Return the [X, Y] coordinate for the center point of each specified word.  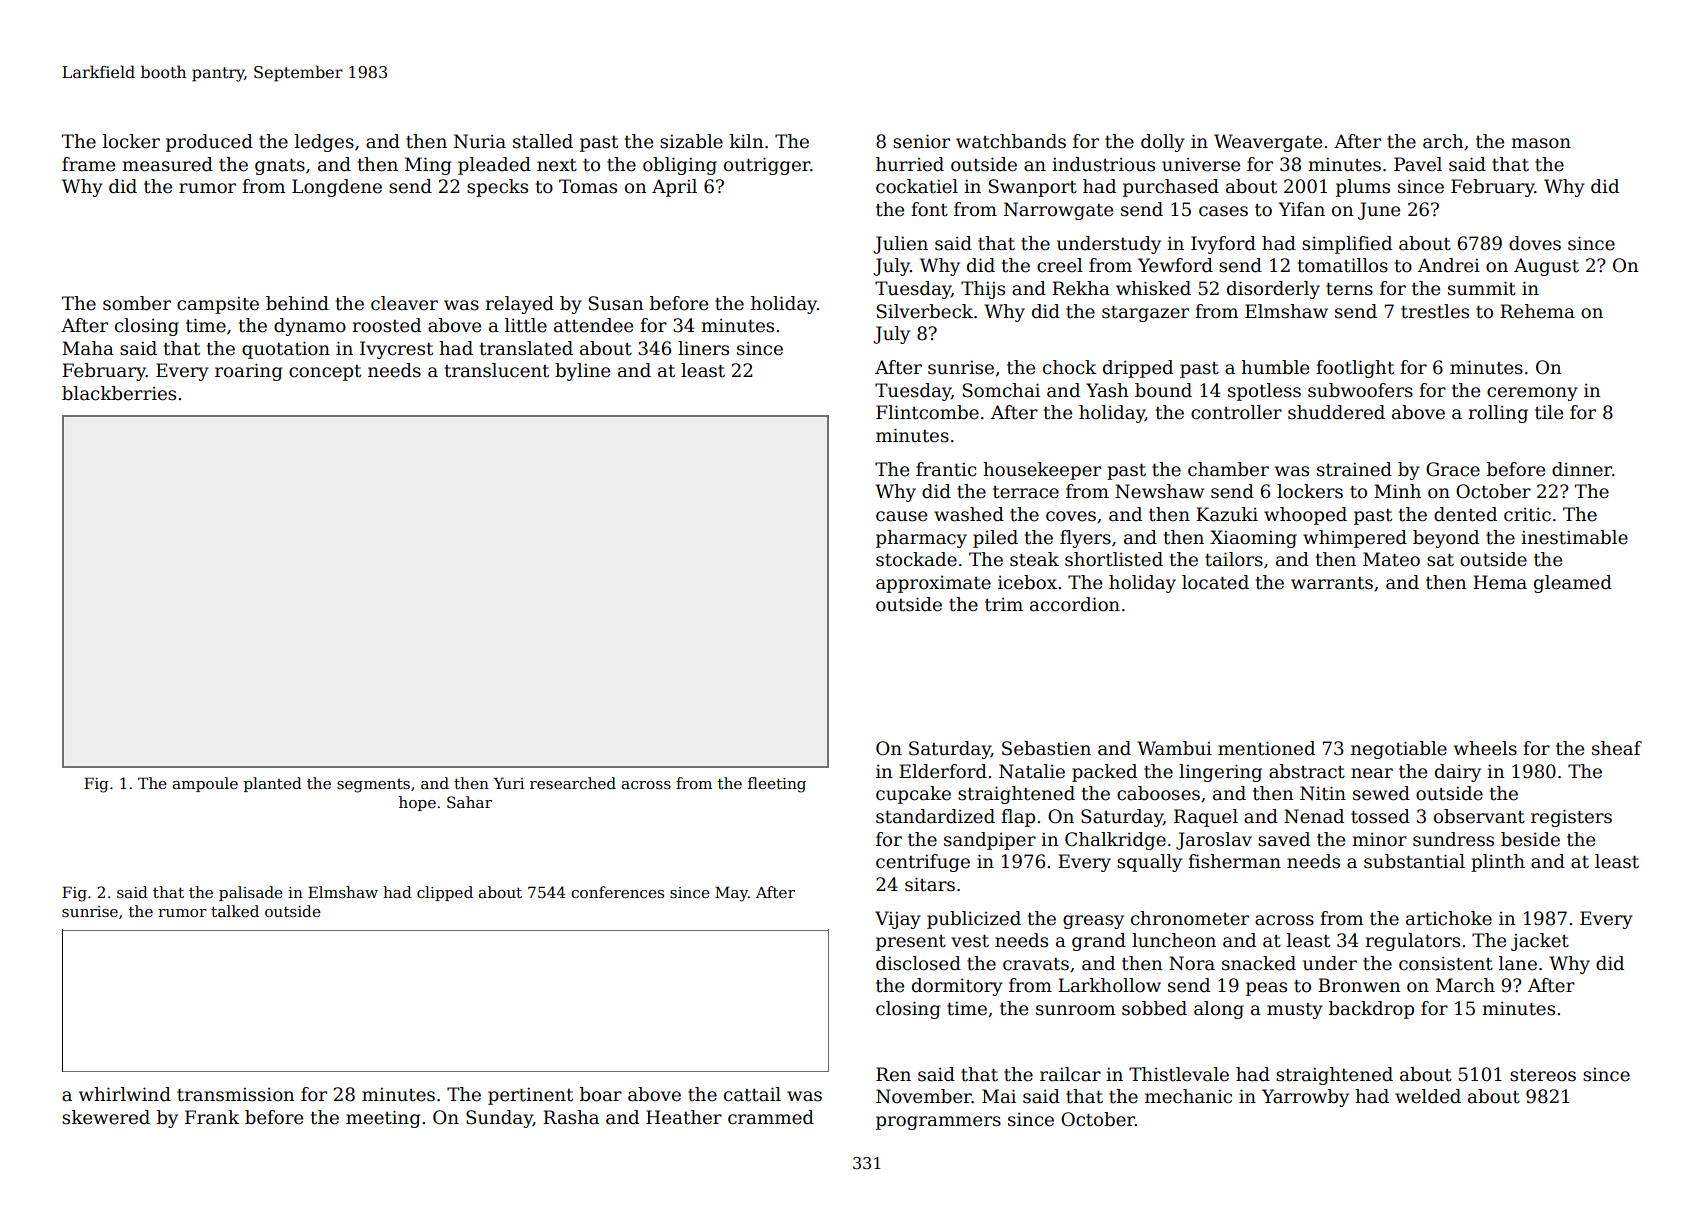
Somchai [1001, 390]
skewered [106, 1117]
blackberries [119, 393]
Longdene [337, 188]
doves [1535, 243]
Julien [900, 245]
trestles [1435, 311]
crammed [771, 1117]
